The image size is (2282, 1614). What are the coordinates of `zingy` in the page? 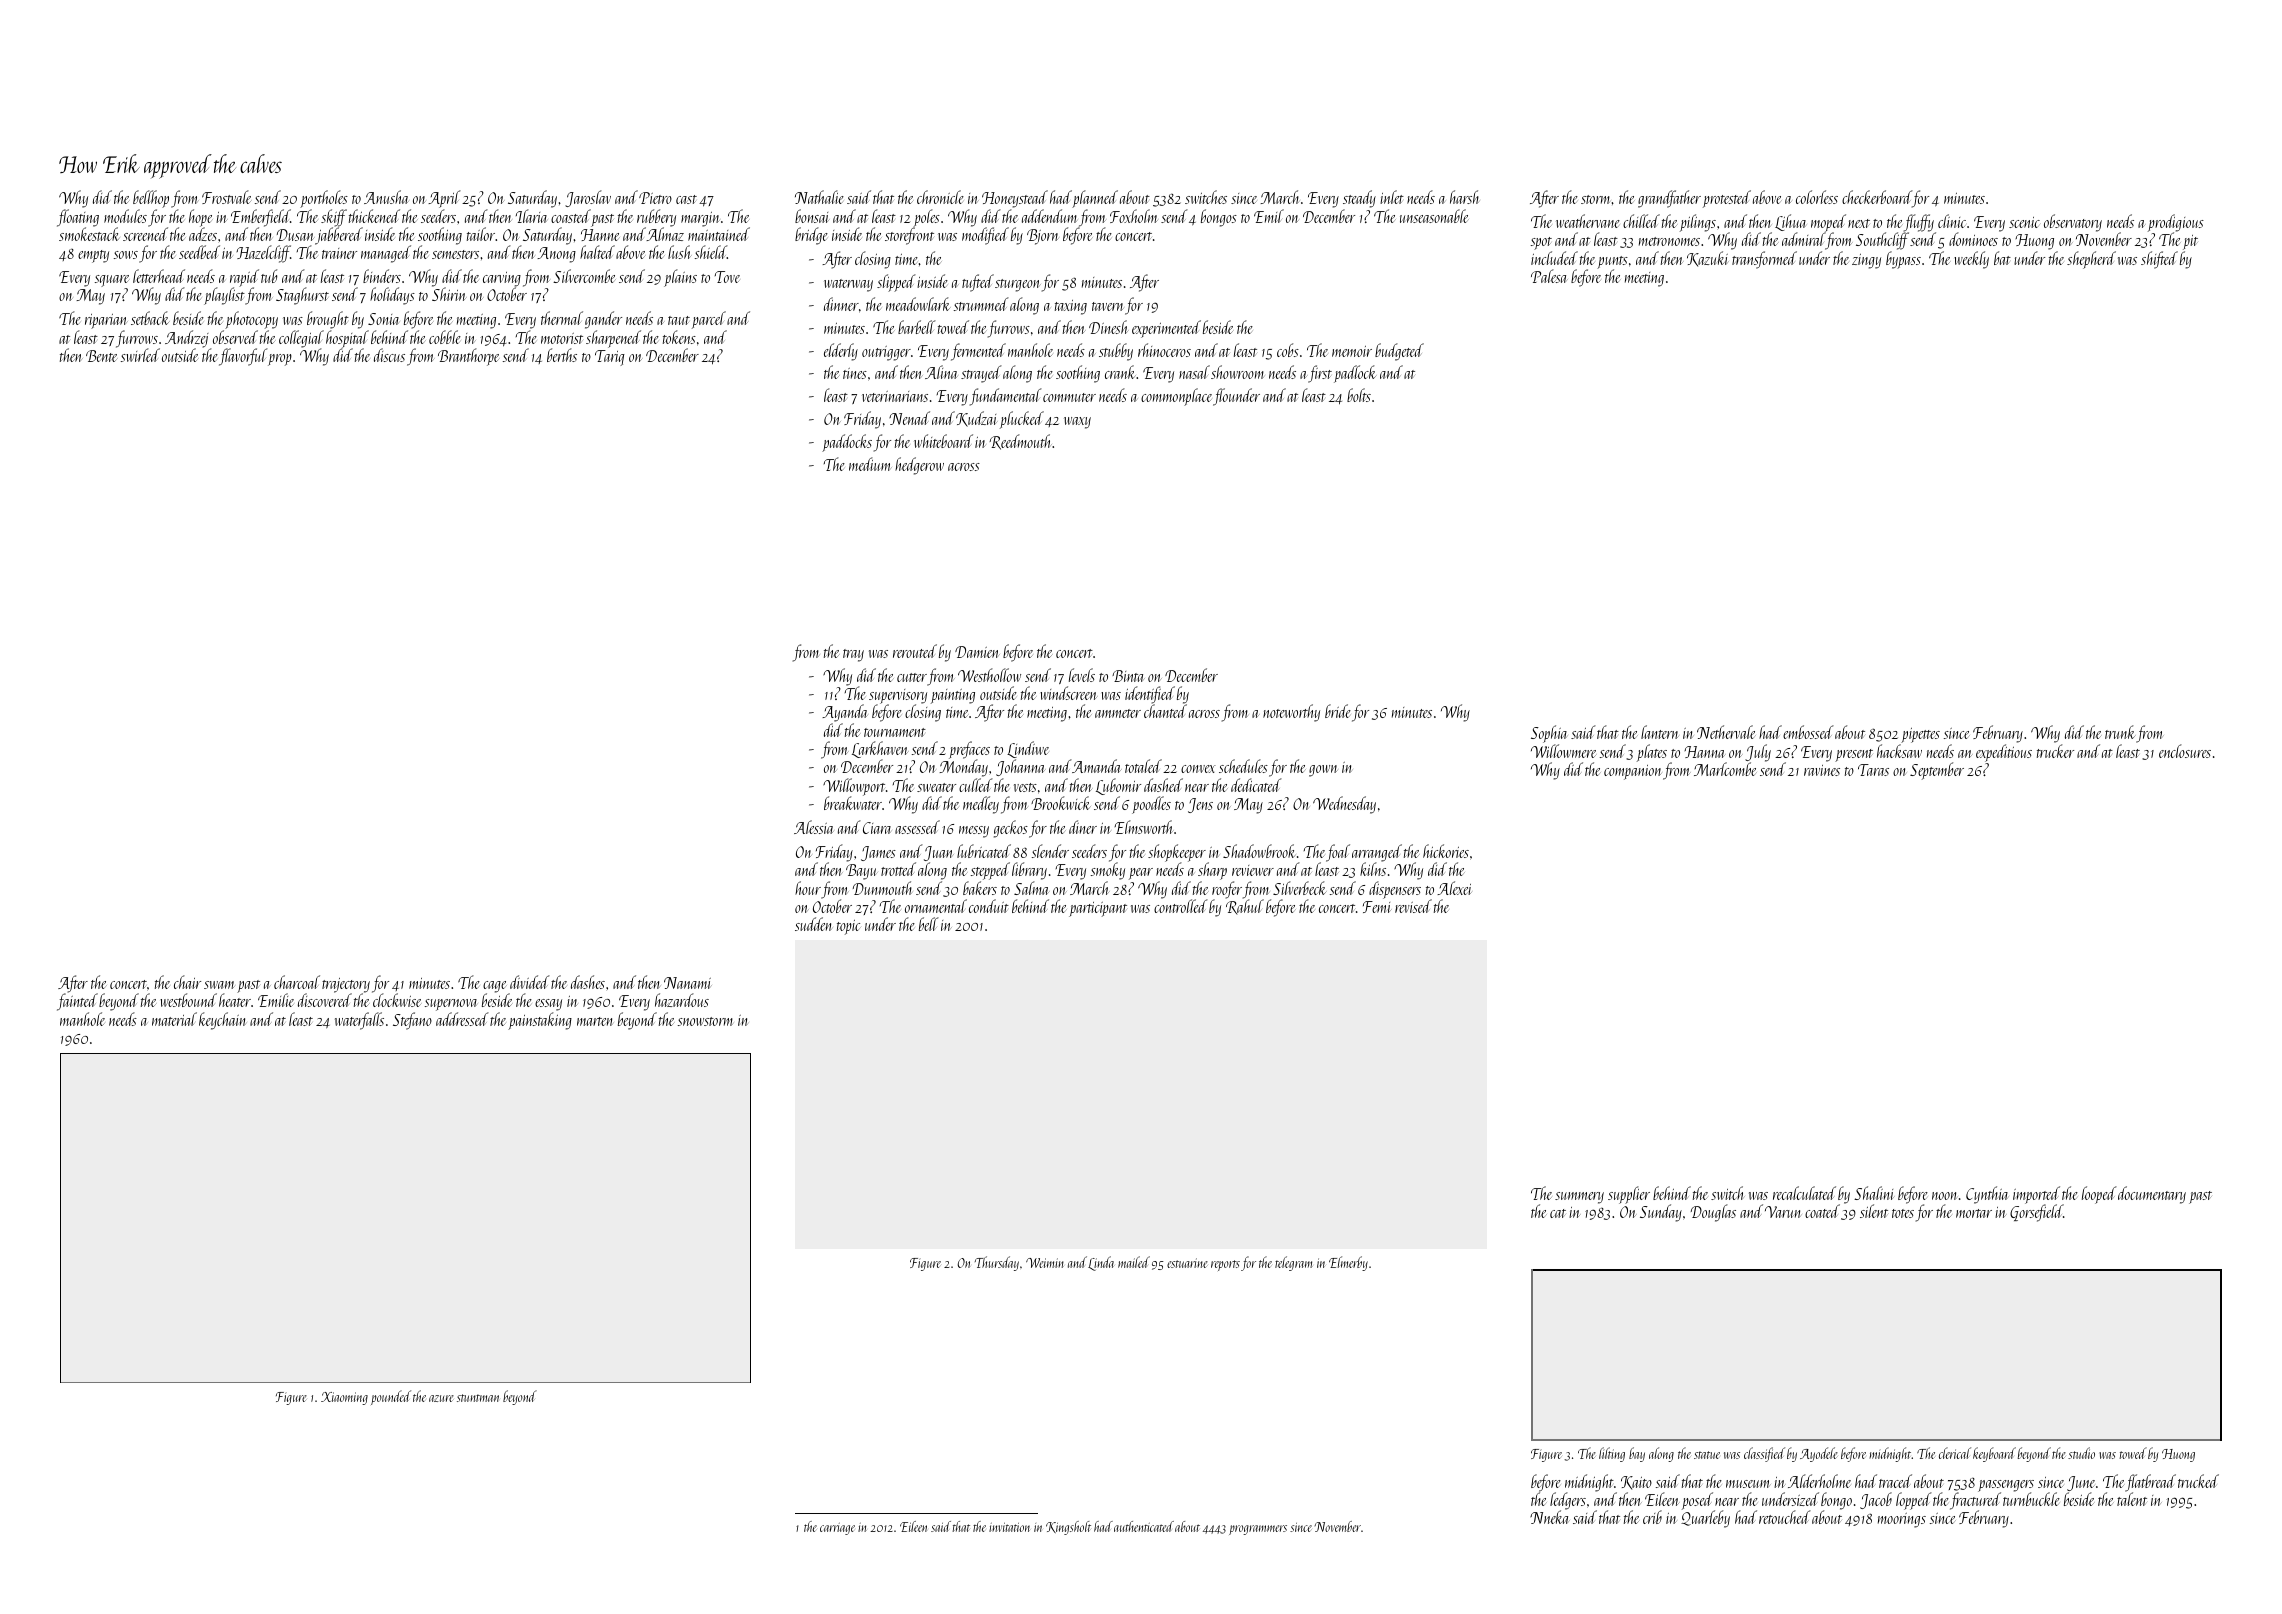 It's located at (1866, 261).
